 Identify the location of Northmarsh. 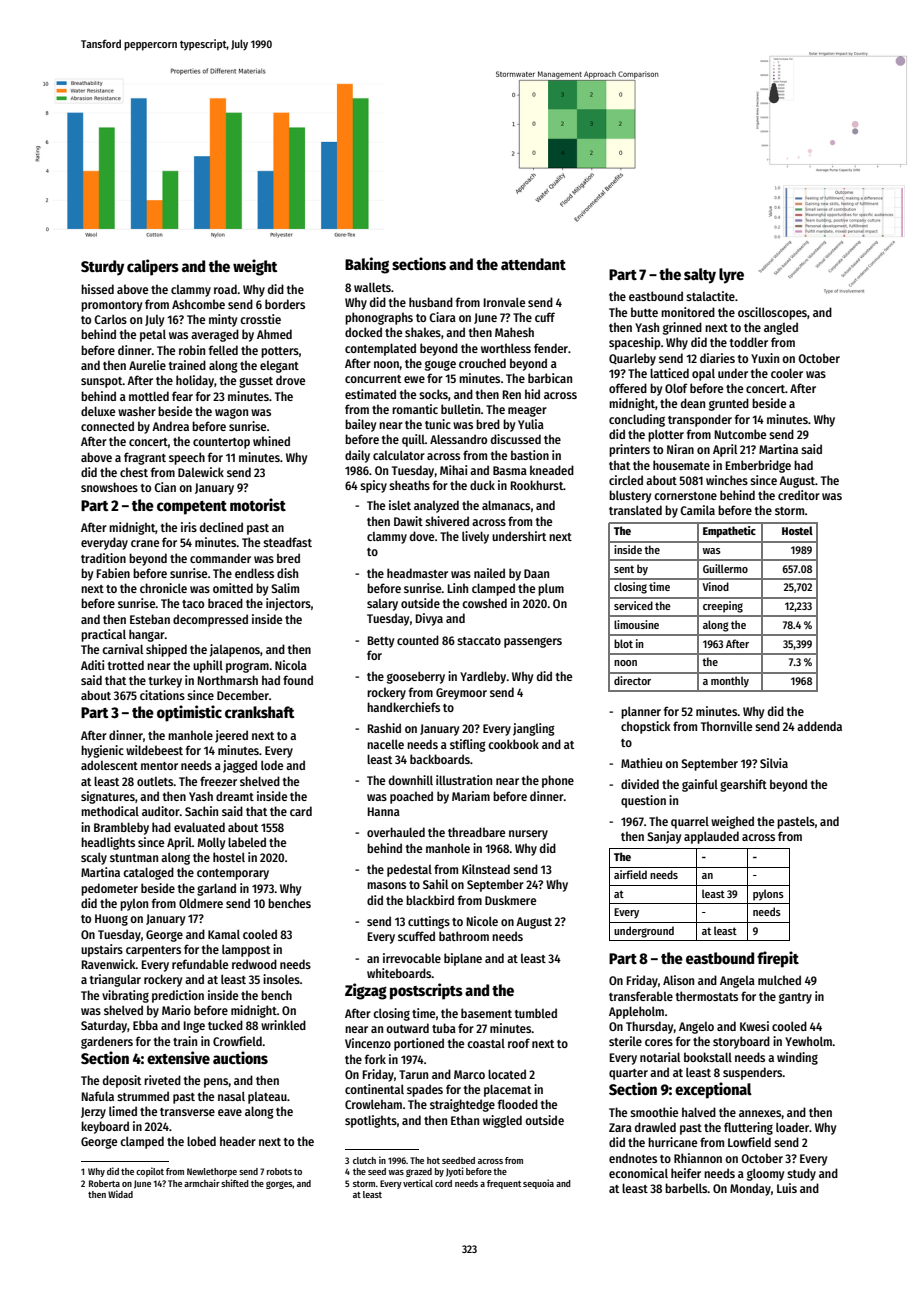
(228, 680).
